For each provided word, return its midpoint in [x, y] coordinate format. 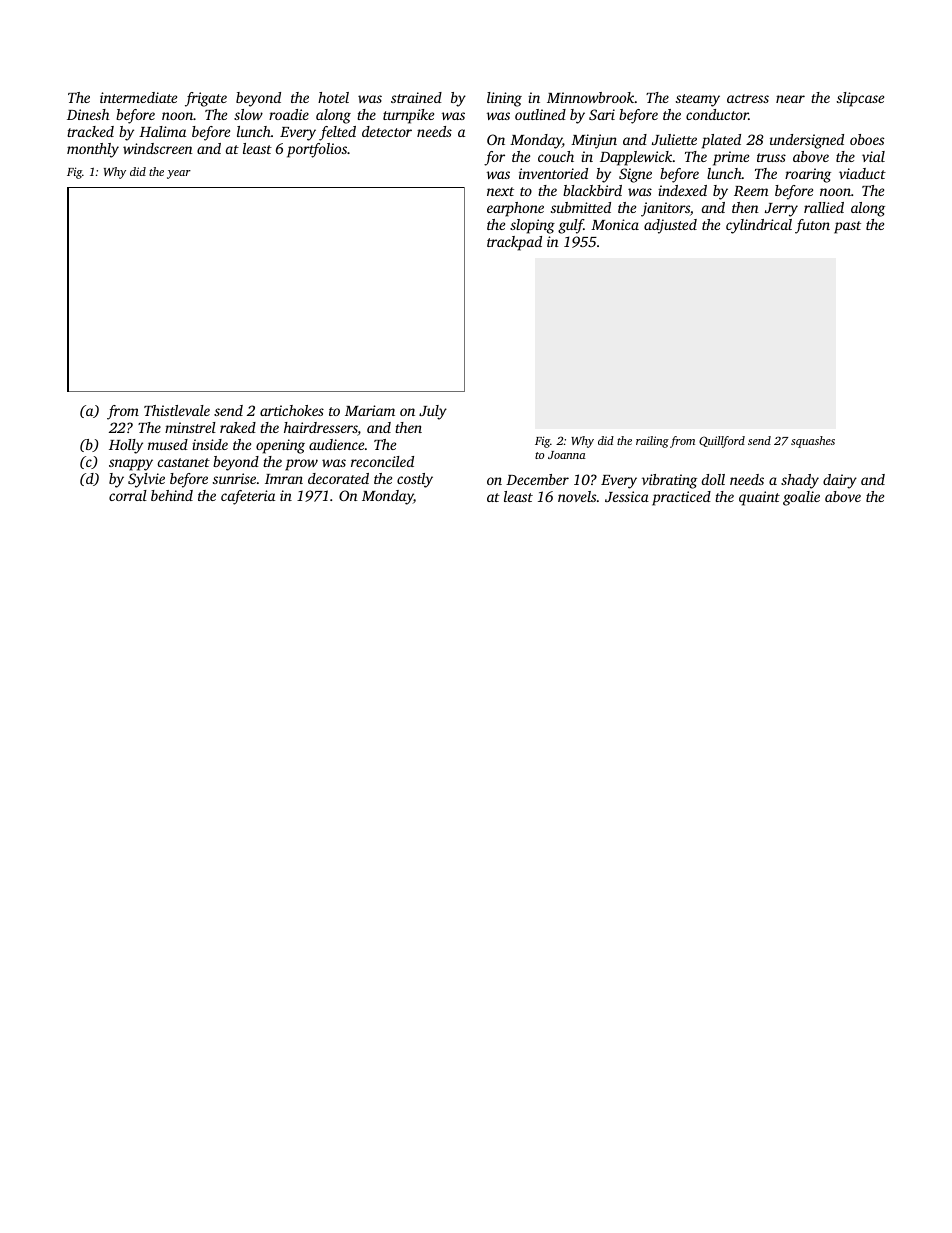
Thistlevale [177, 410]
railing [652, 442]
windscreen [158, 148]
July [433, 412]
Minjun [594, 141]
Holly [126, 446]
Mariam [370, 410]
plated [721, 141]
